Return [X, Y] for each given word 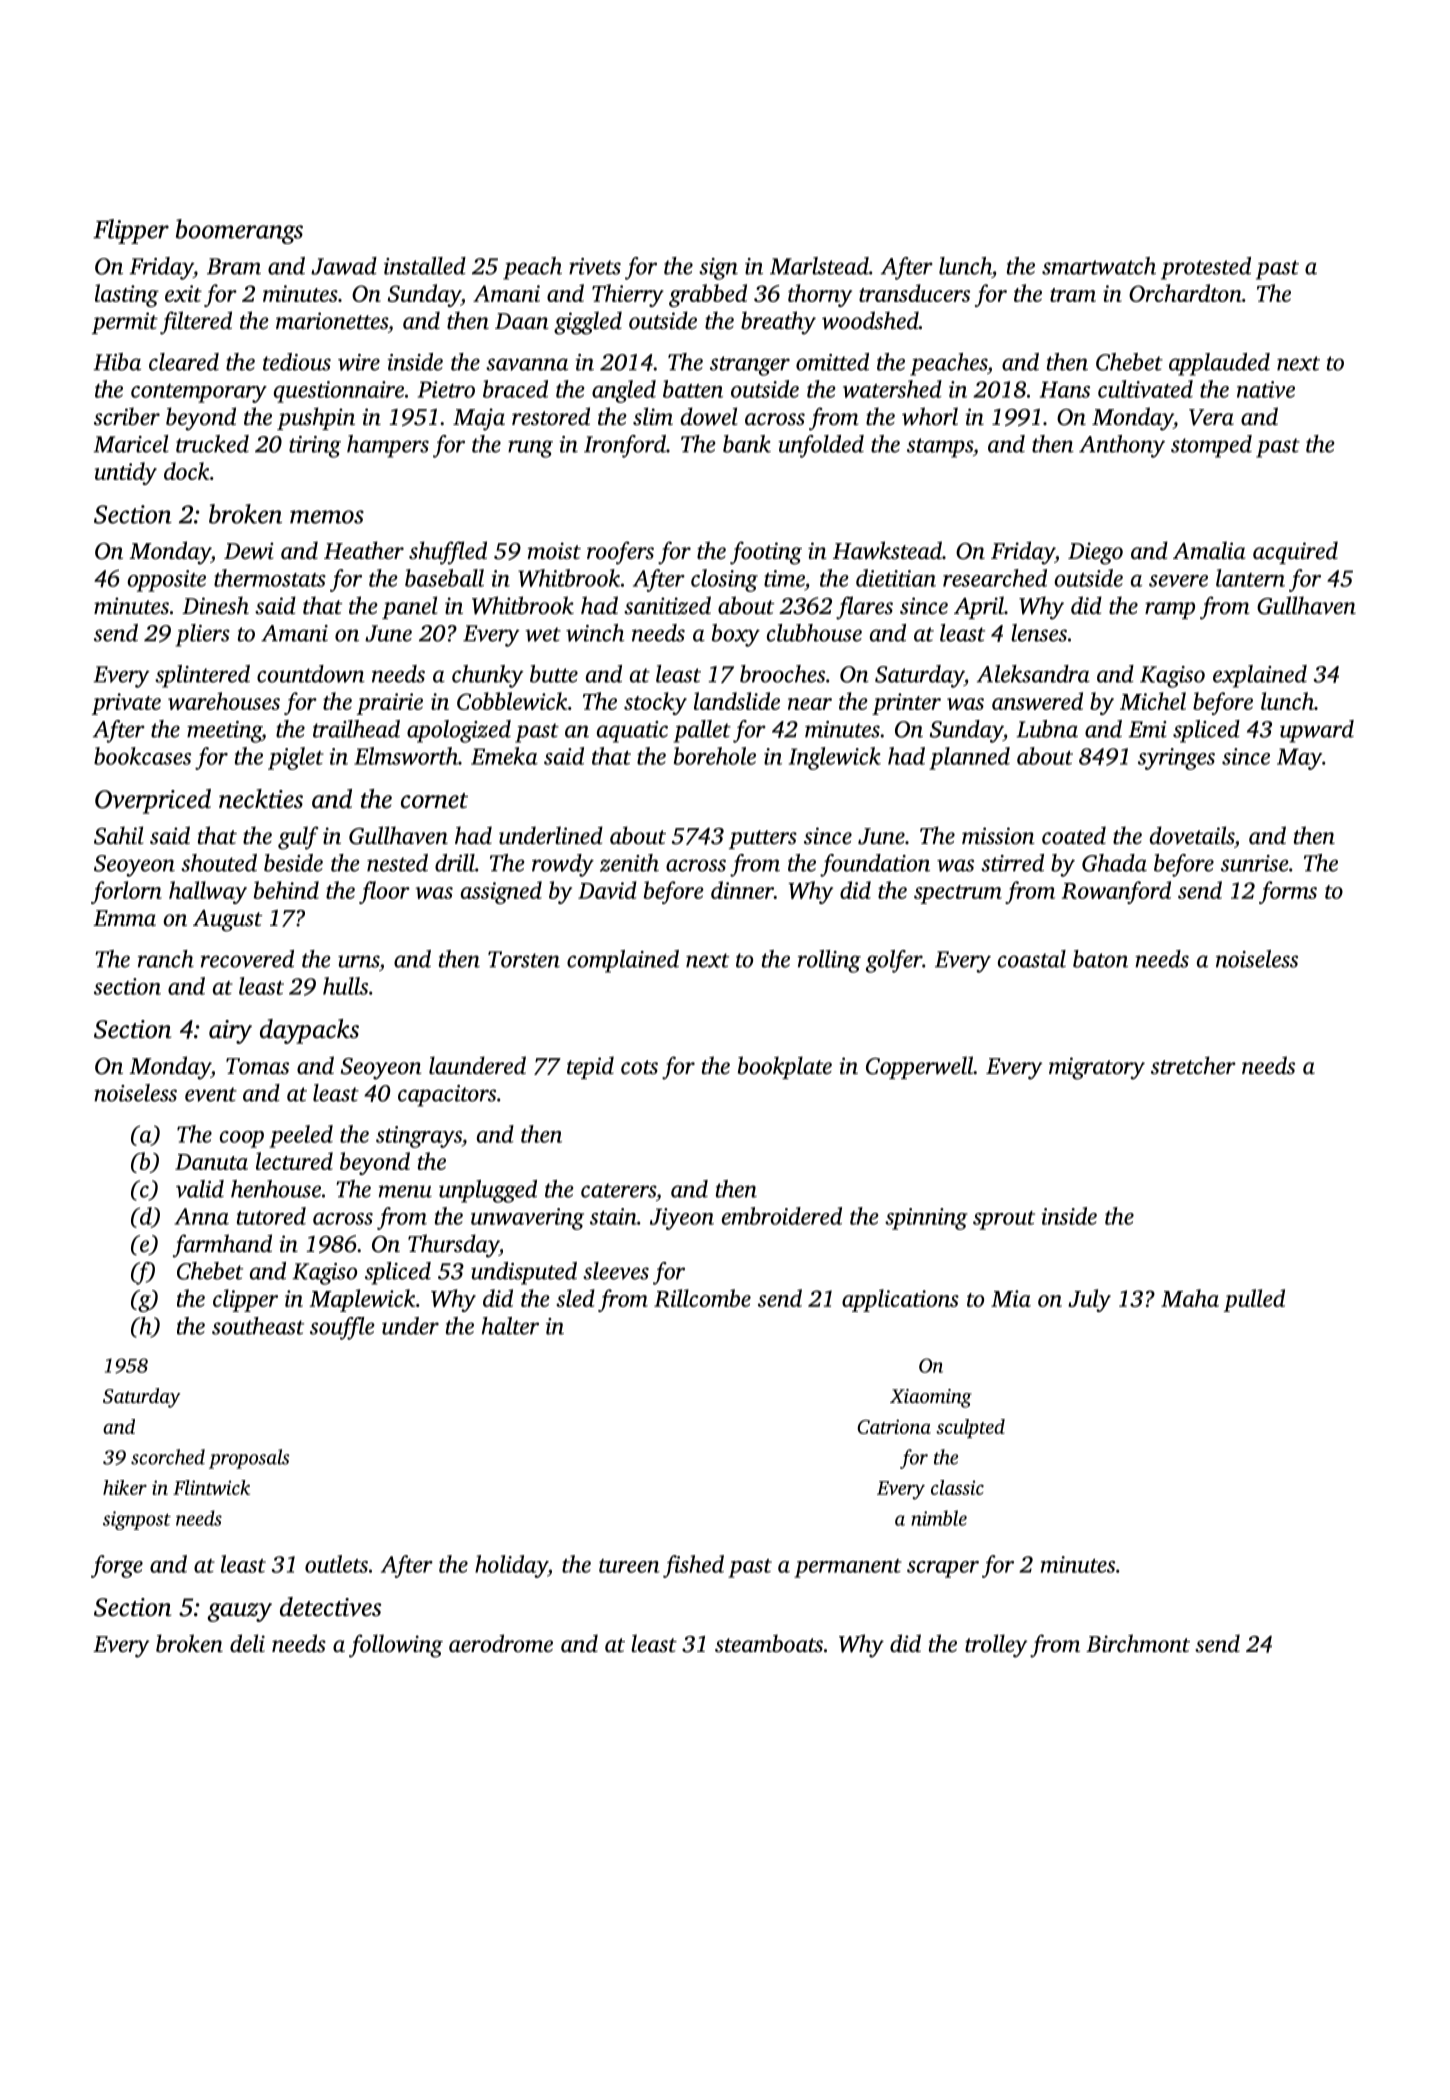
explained [1260, 676]
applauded [1219, 364]
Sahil [118, 835]
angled [624, 391]
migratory [1097, 1068]
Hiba [117, 362]
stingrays [419, 1137]
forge [117, 1566]
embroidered [782, 1216]
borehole [715, 756]
